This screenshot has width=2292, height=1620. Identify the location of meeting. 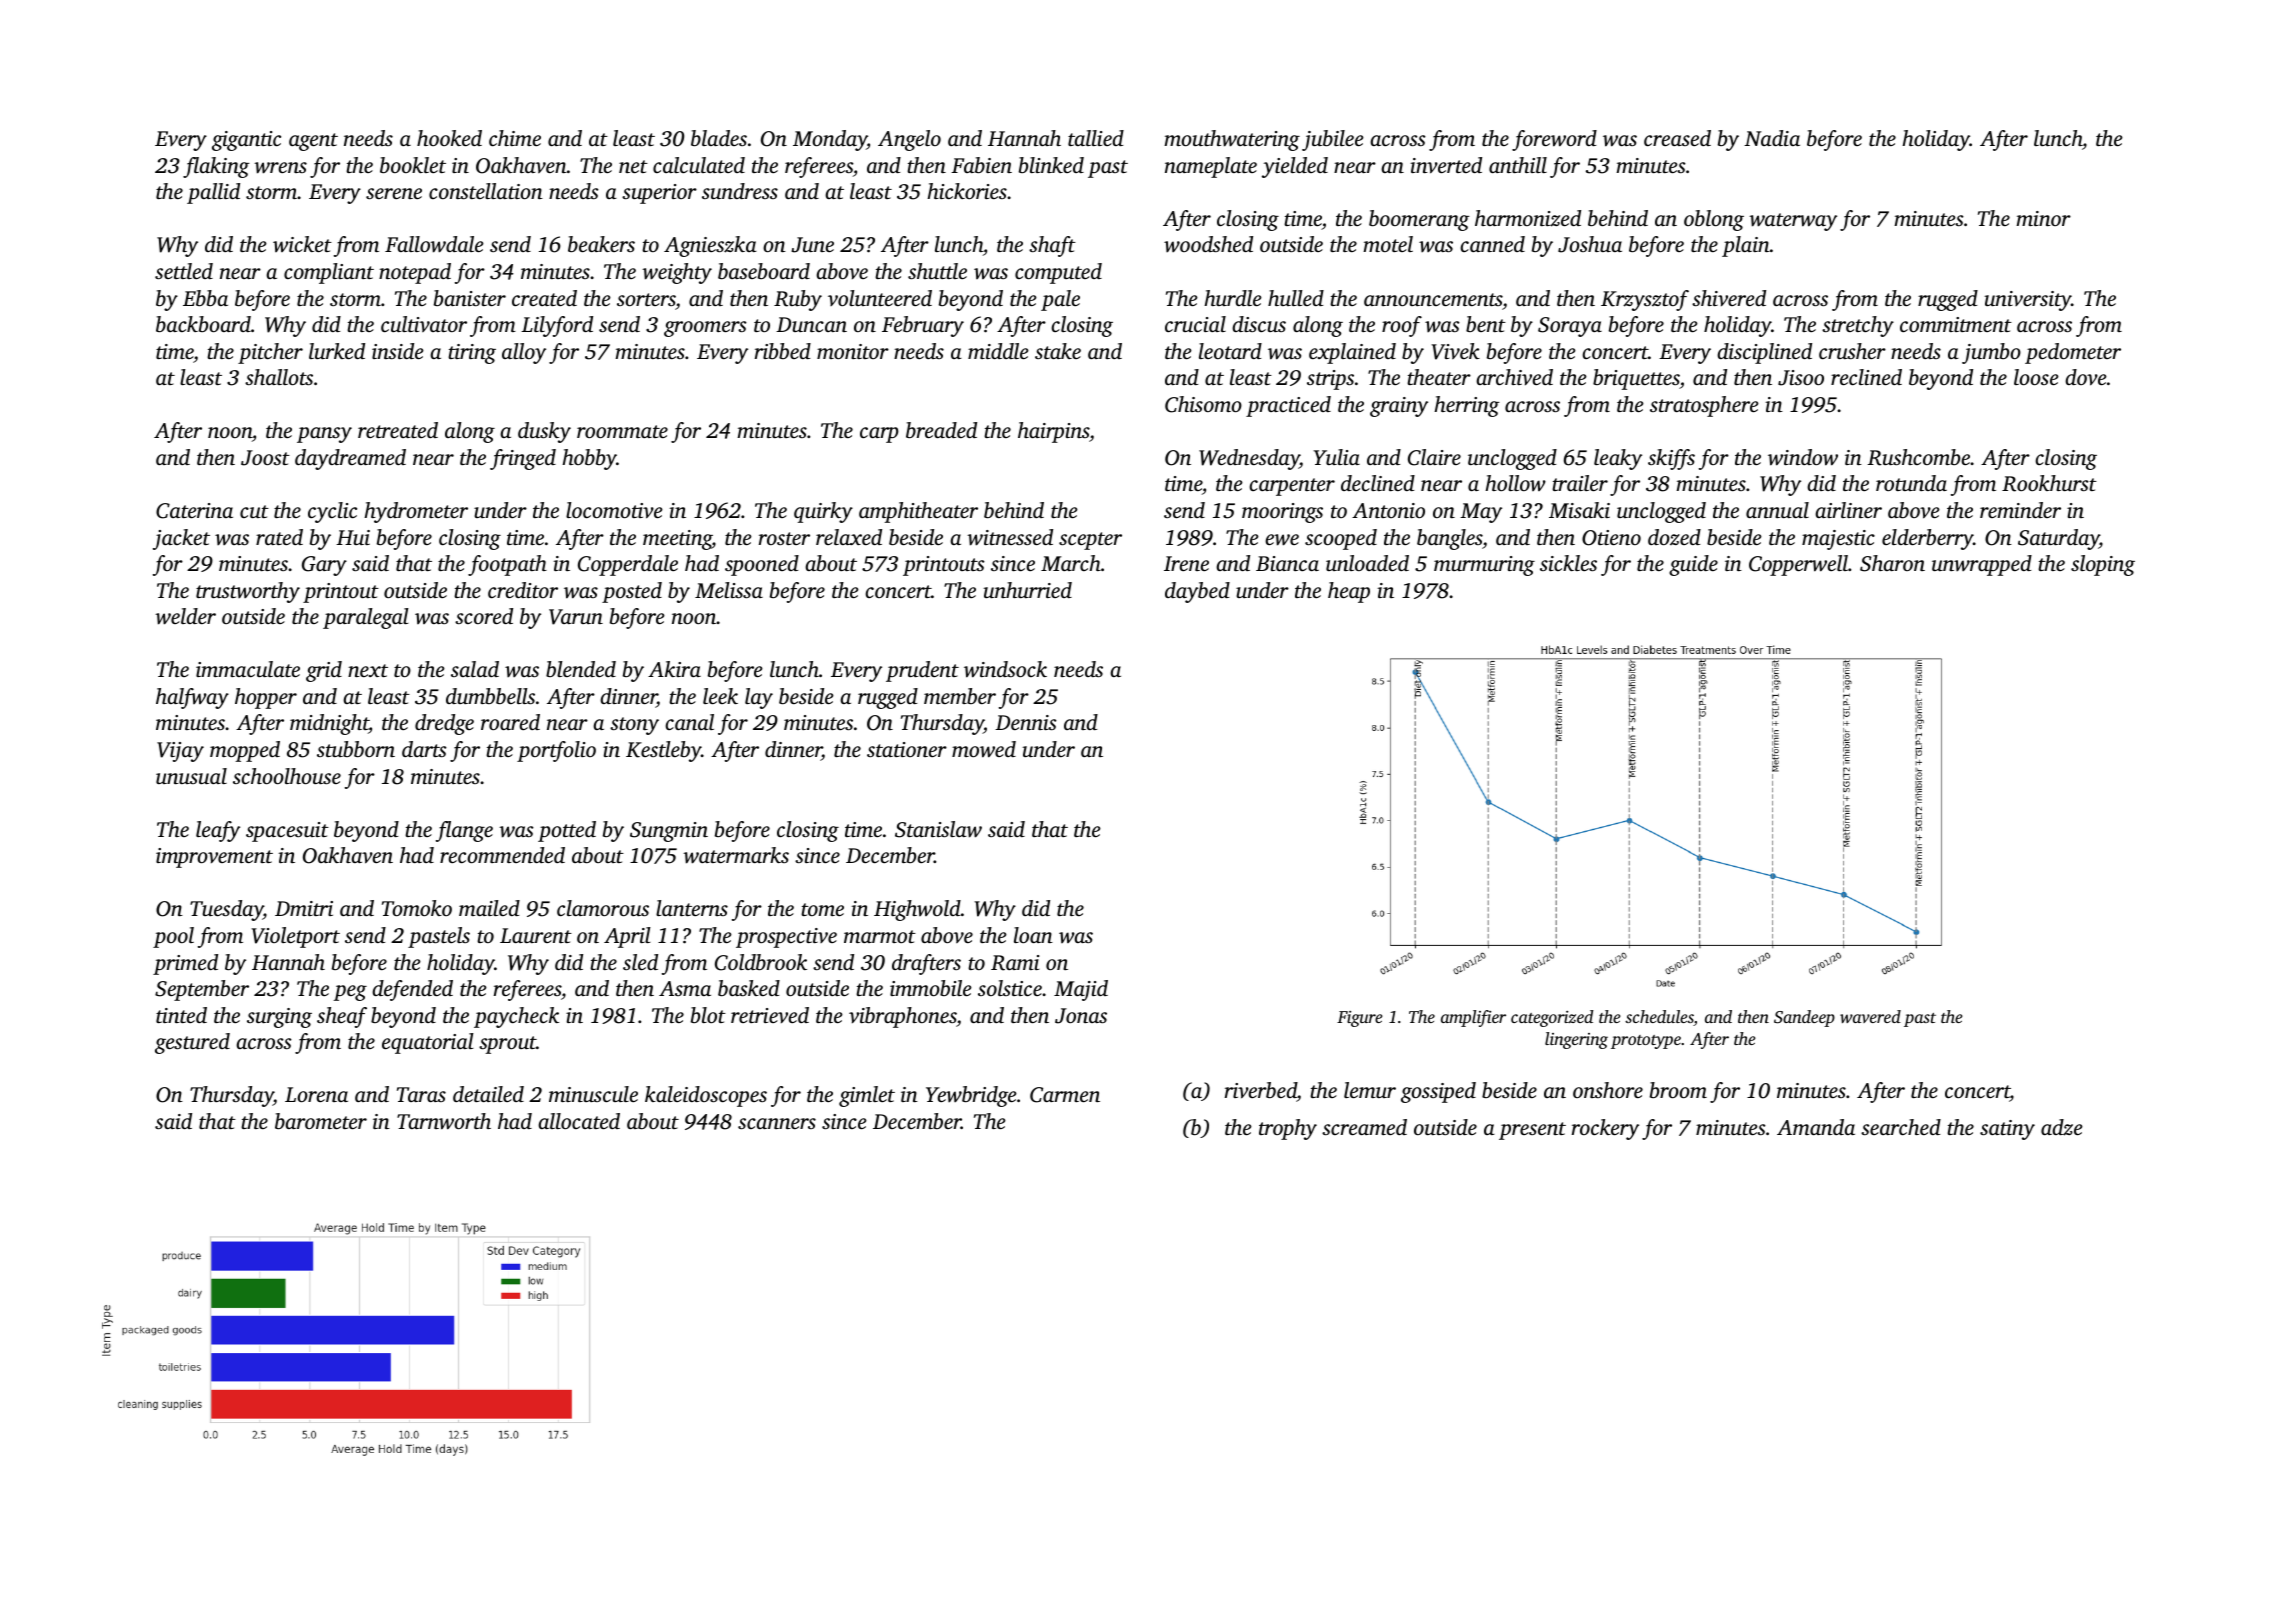
(677, 540).
